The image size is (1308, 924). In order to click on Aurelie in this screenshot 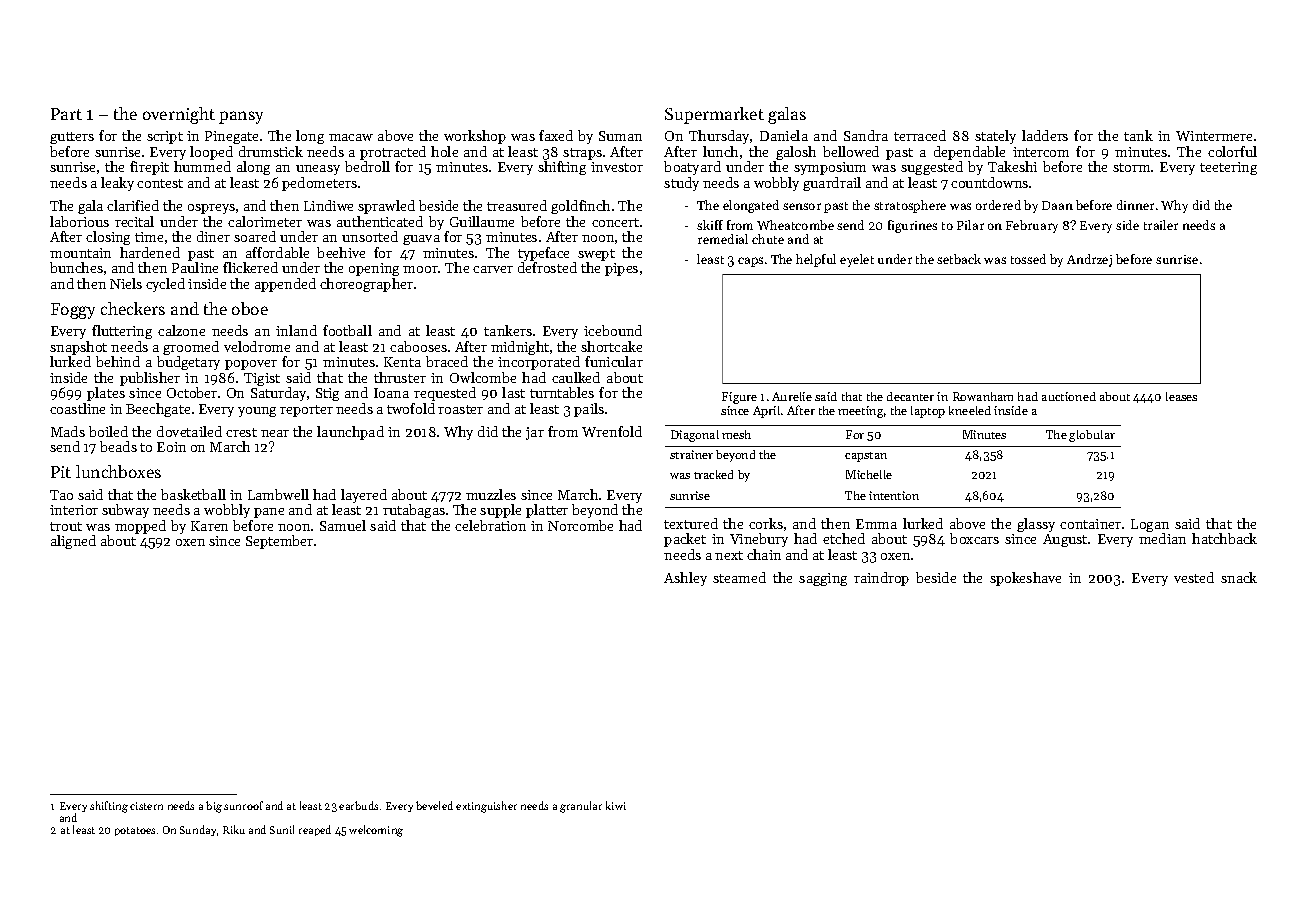, I will do `click(792, 396)`.
